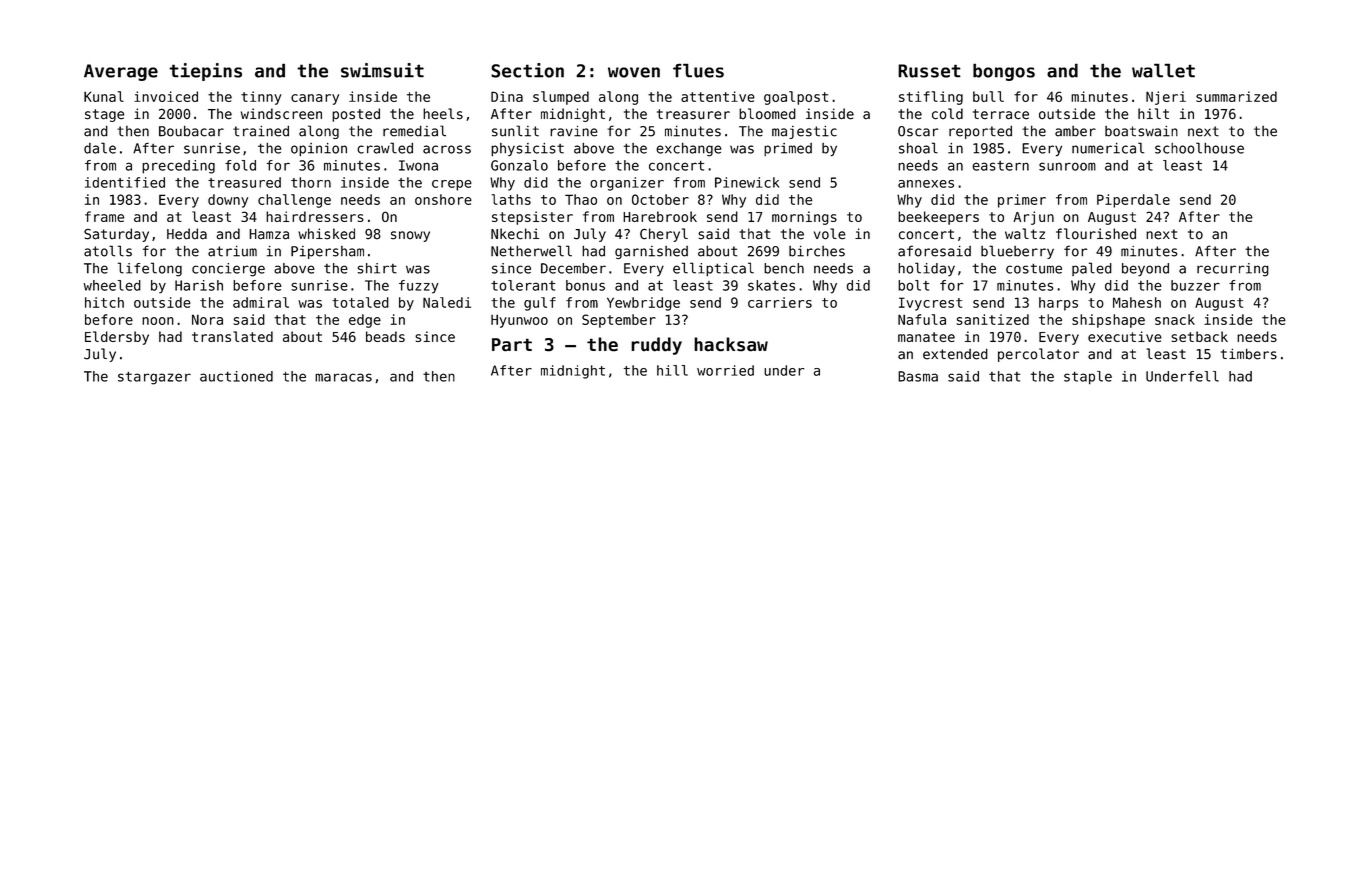  I want to click on swimsuit, so click(382, 70).
